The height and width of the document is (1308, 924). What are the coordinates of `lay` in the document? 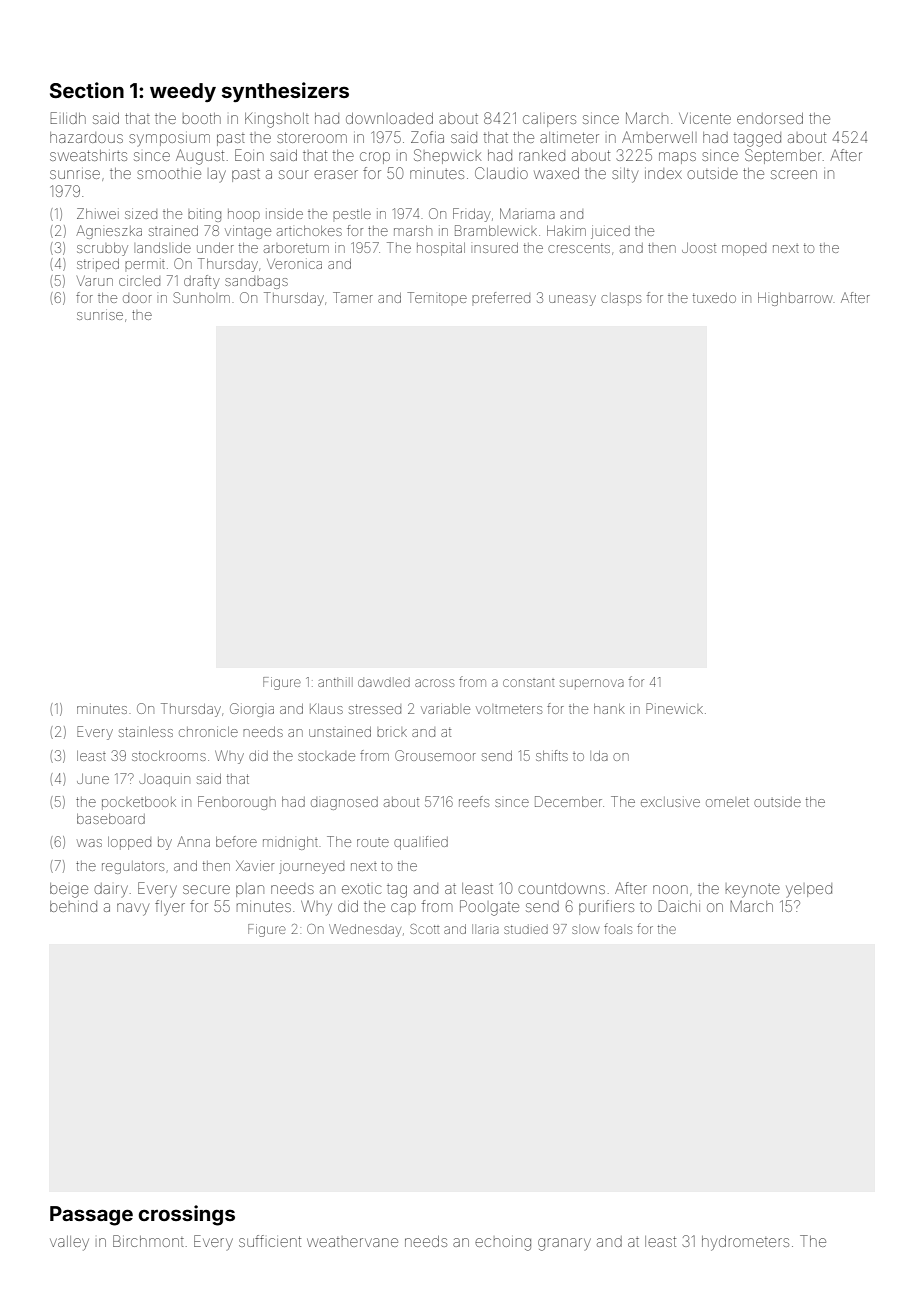 It's located at (218, 176).
